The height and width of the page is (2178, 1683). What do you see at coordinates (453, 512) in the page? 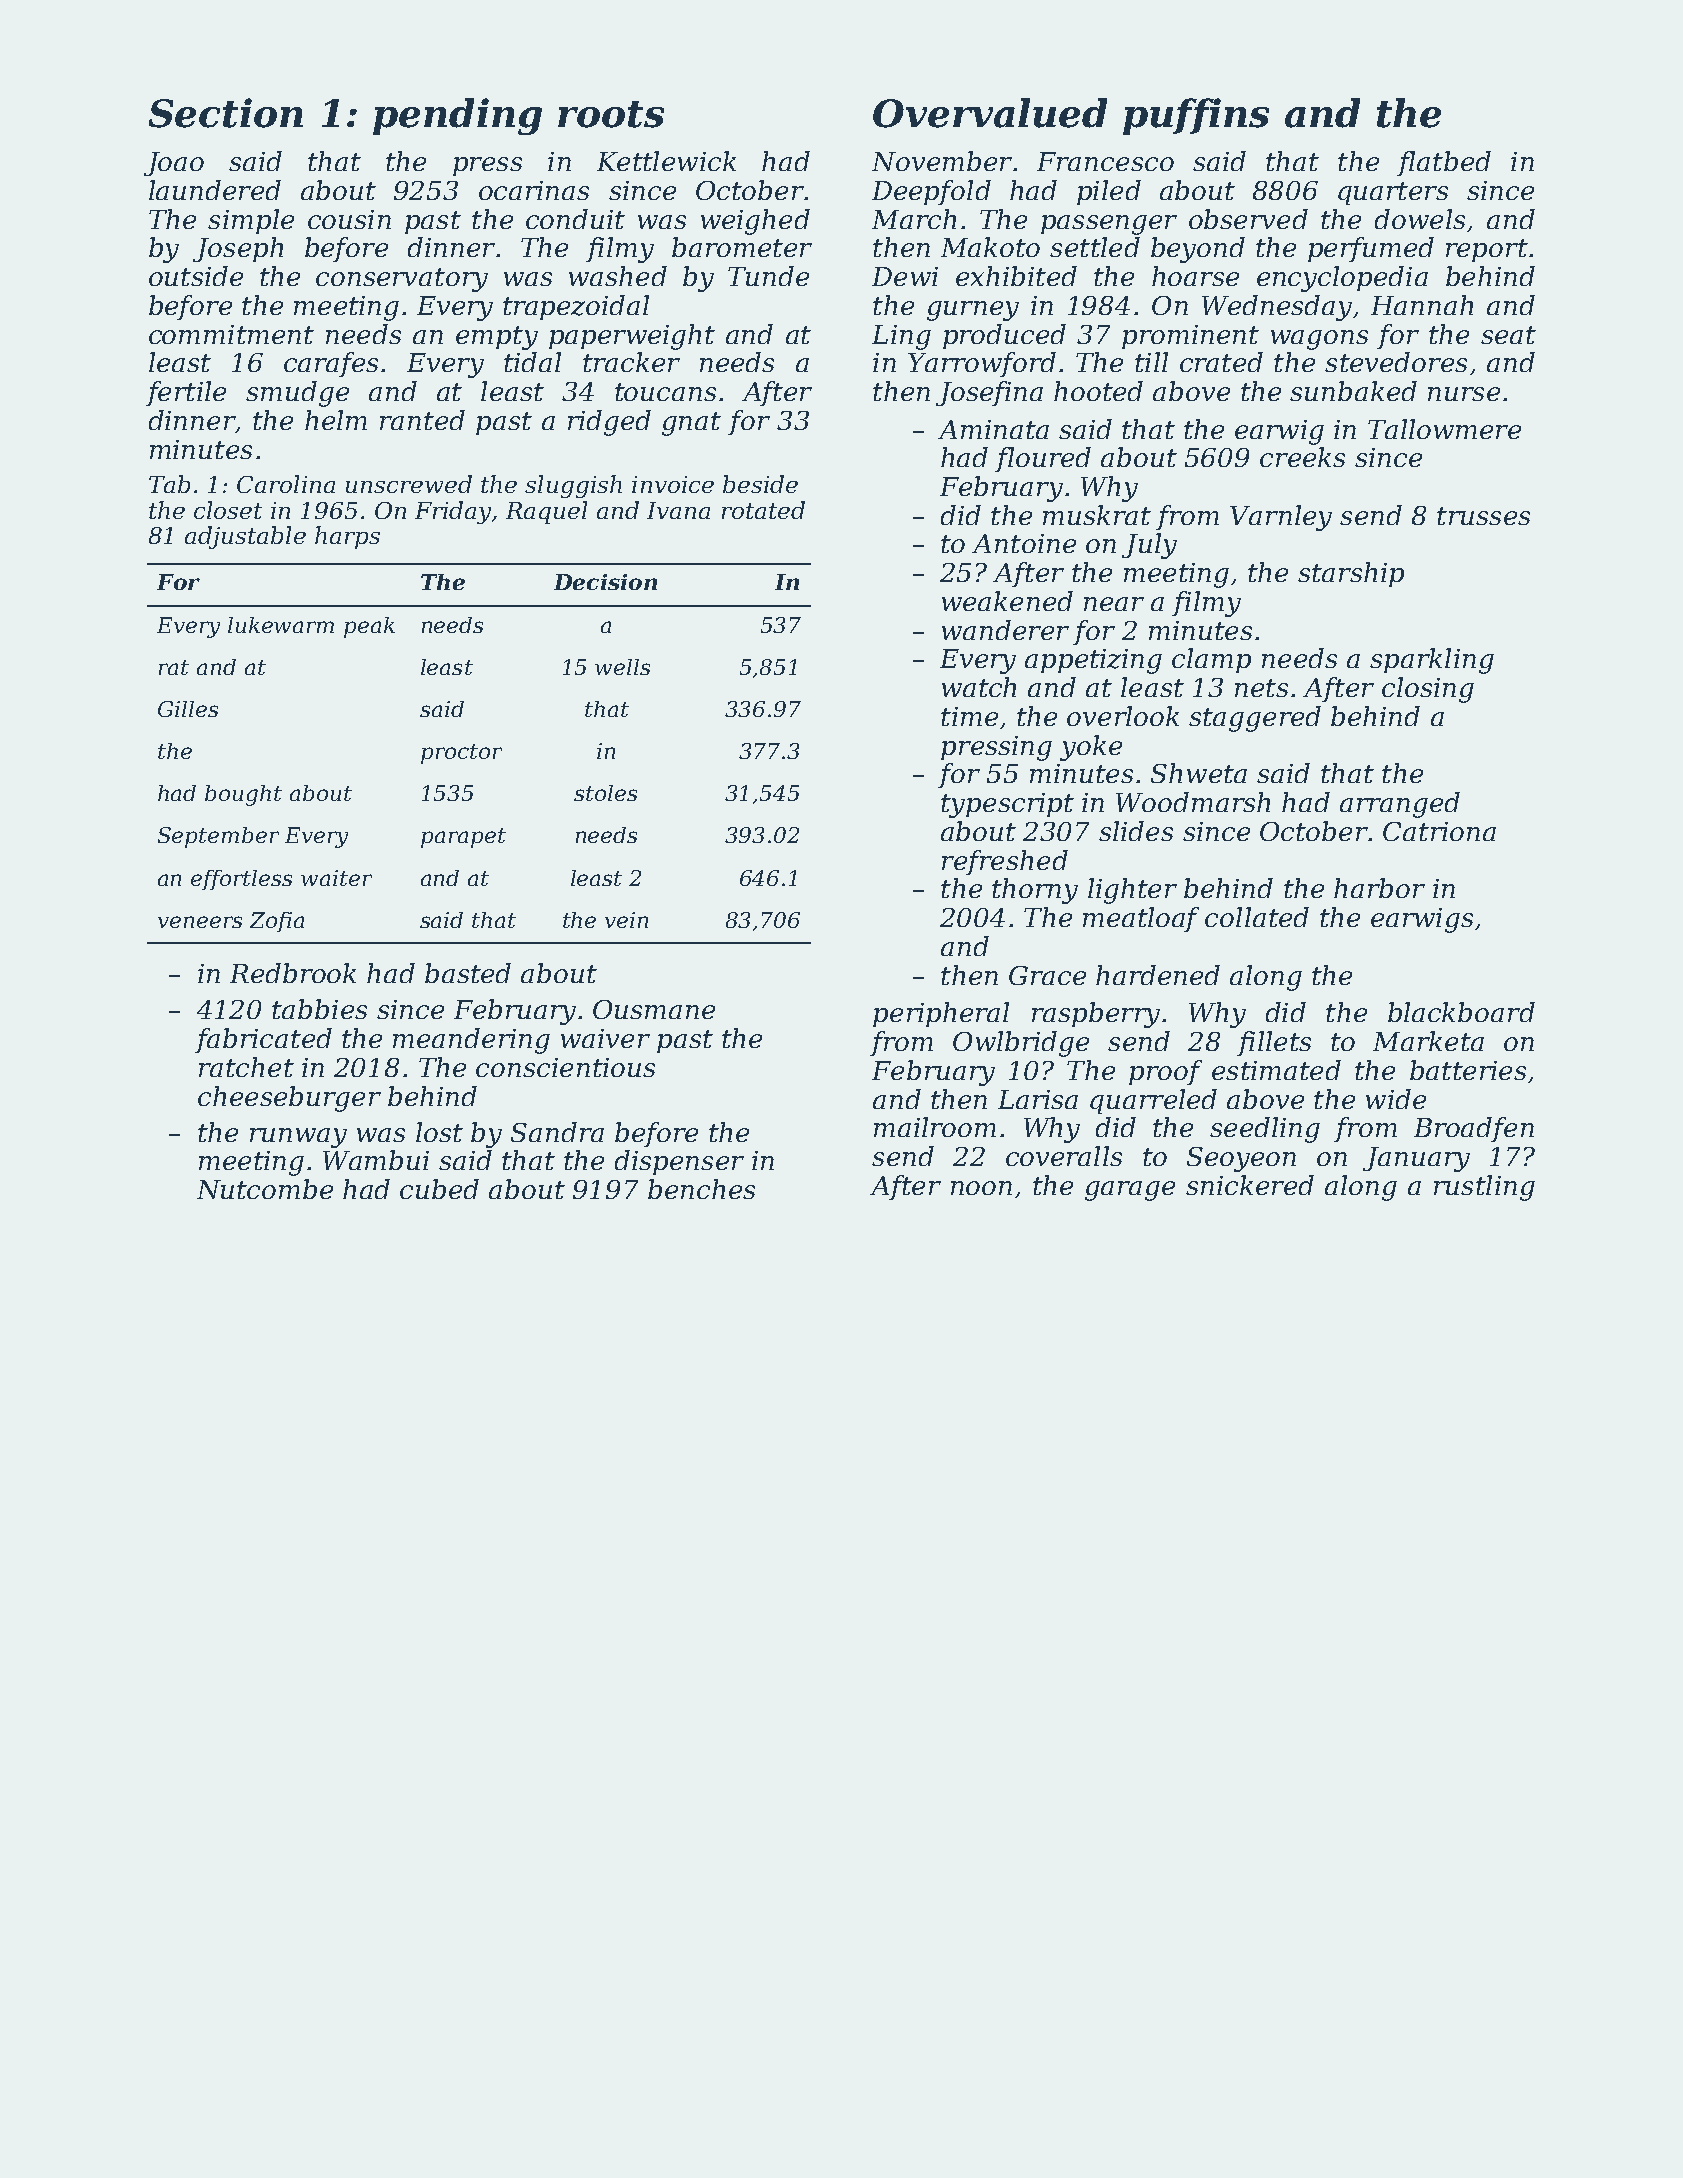
I see `Friday` at bounding box center [453, 512].
